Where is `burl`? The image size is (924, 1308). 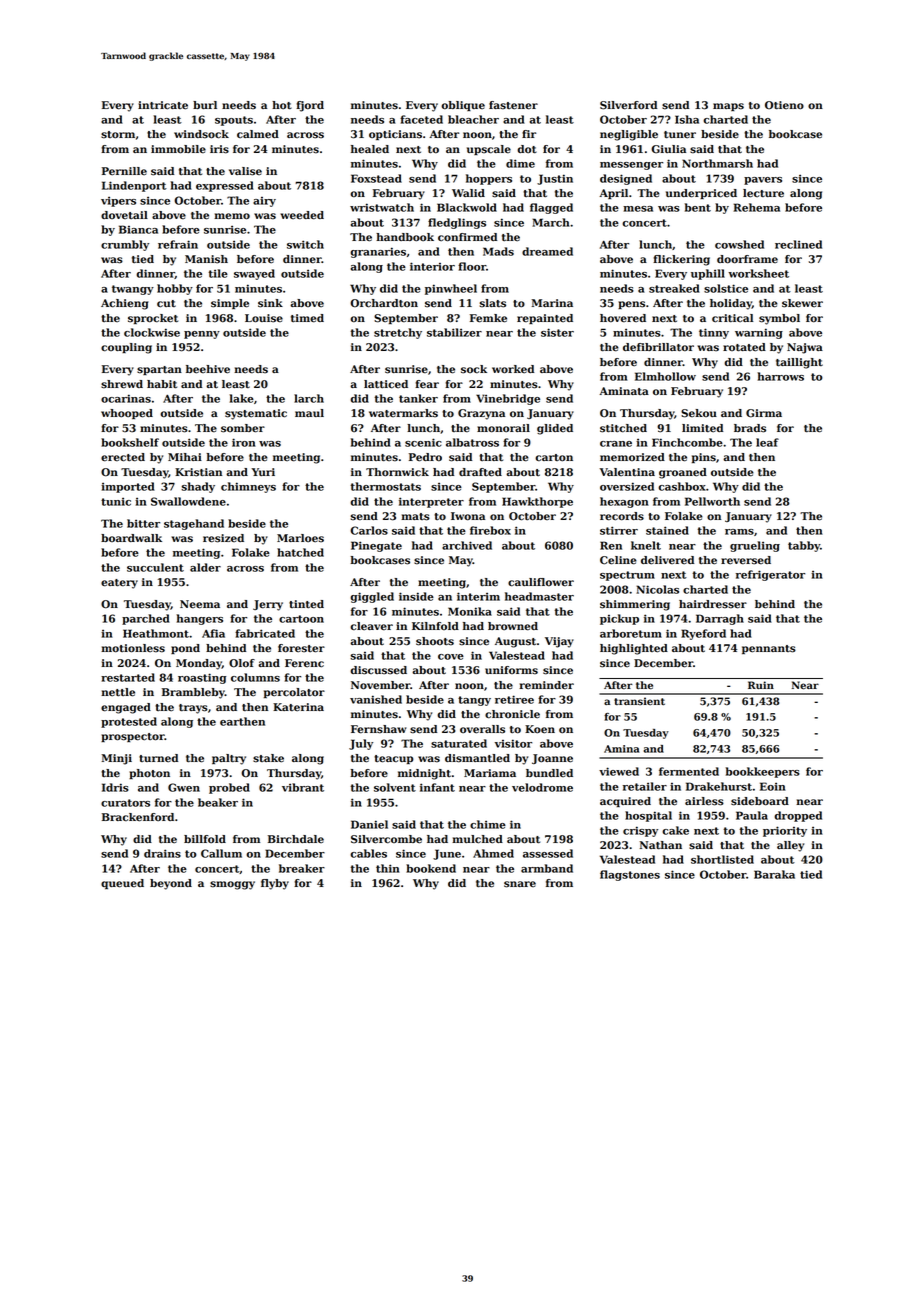 burl is located at coordinates (205, 105).
